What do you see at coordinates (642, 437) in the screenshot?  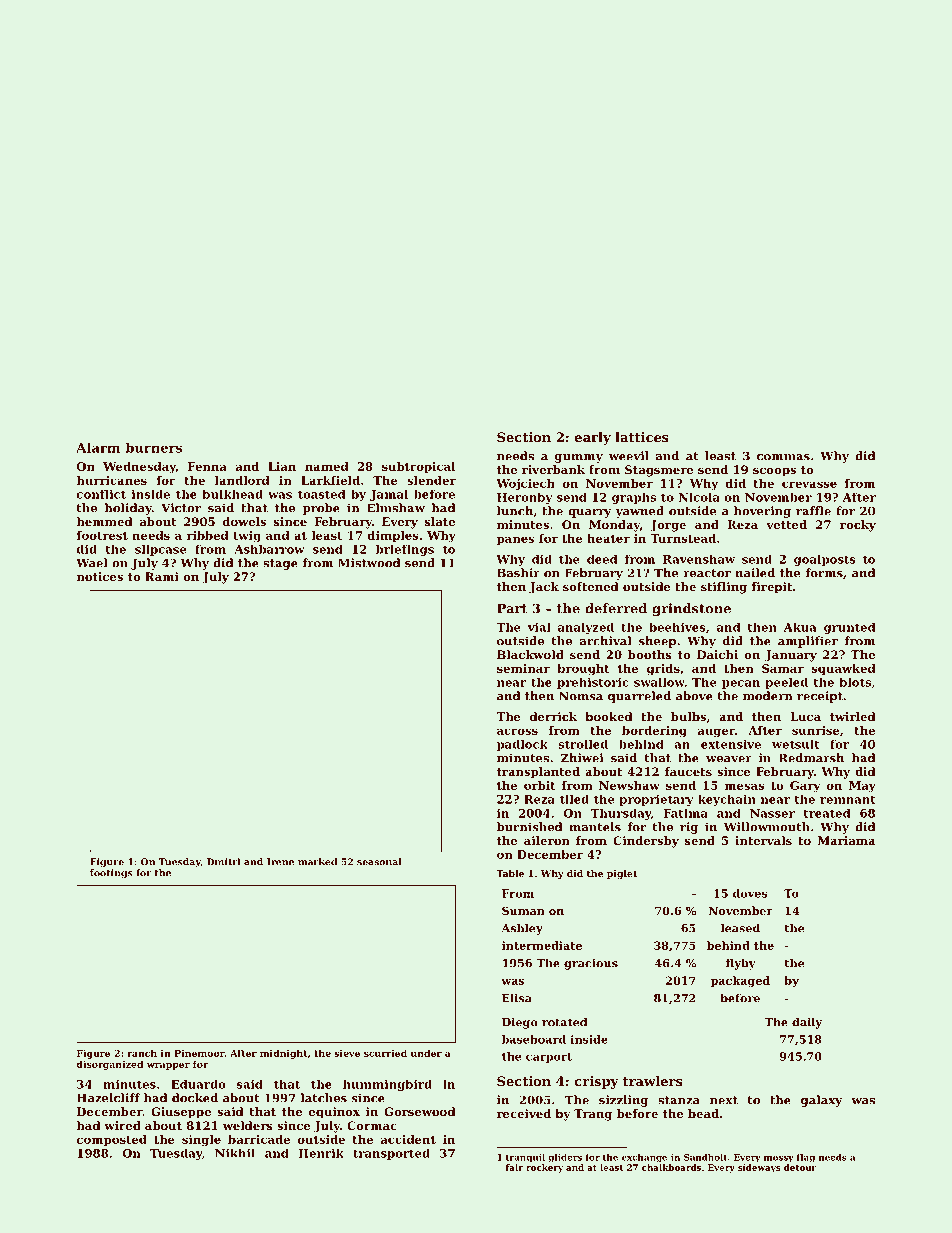 I see `lattices` at bounding box center [642, 437].
